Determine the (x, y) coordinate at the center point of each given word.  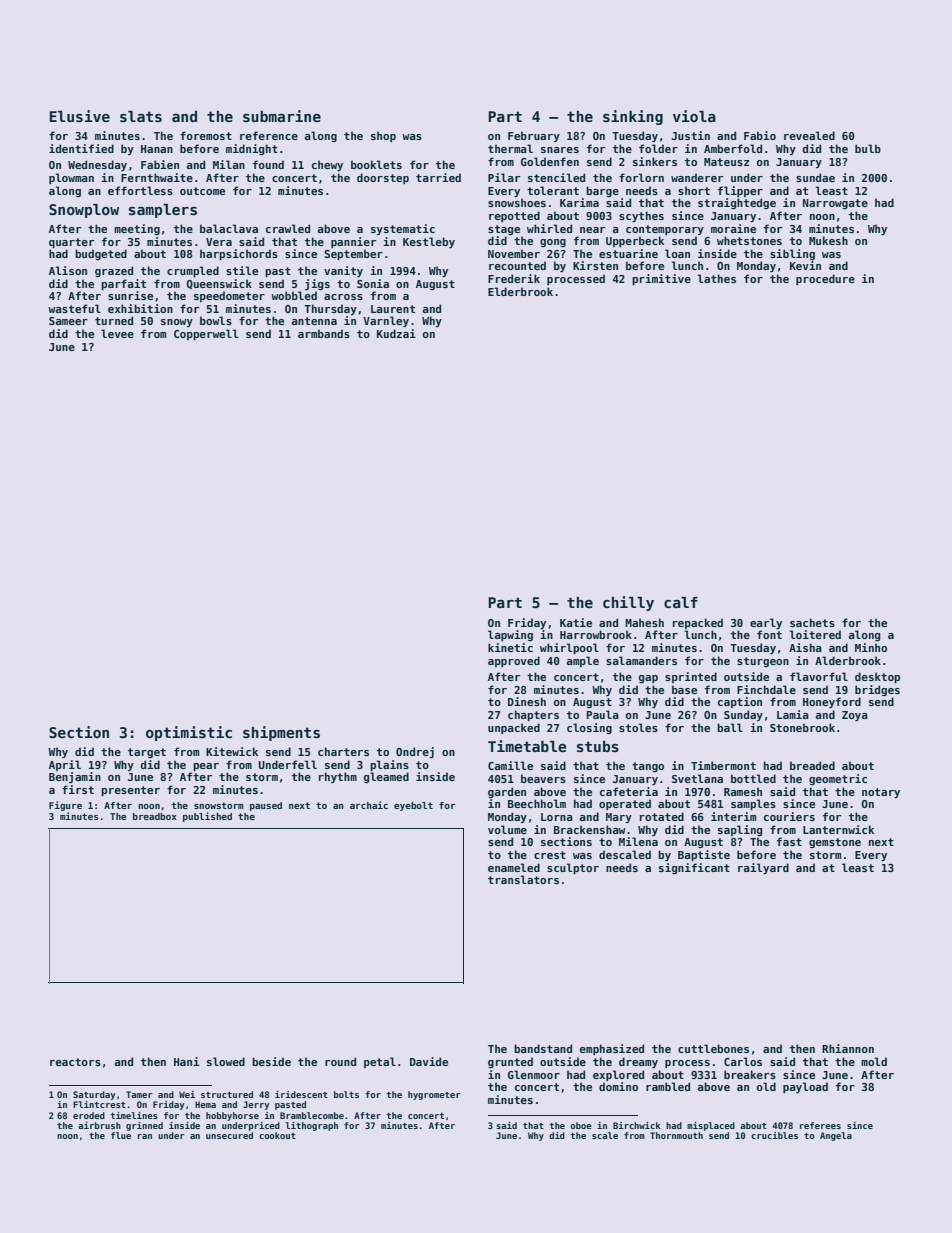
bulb (868, 148)
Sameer (68, 321)
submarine (282, 116)
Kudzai (396, 333)
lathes (717, 278)
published (207, 817)
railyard (763, 868)
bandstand (543, 1048)
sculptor (573, 868)
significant (694, 868)
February (534, 136)
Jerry (256, 1105)
